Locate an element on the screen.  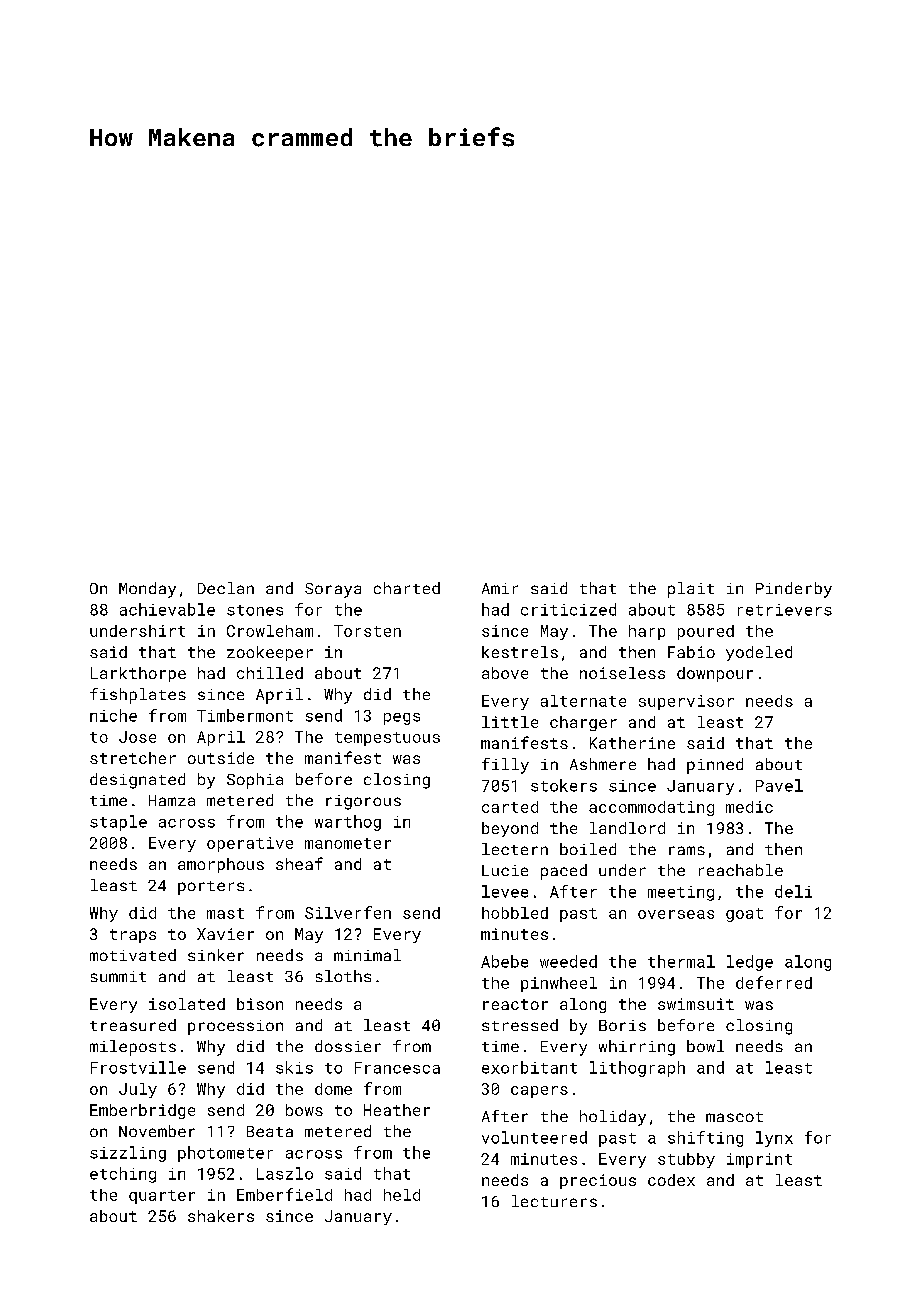
Larkthorpe is located at coordinates (138, 674).
